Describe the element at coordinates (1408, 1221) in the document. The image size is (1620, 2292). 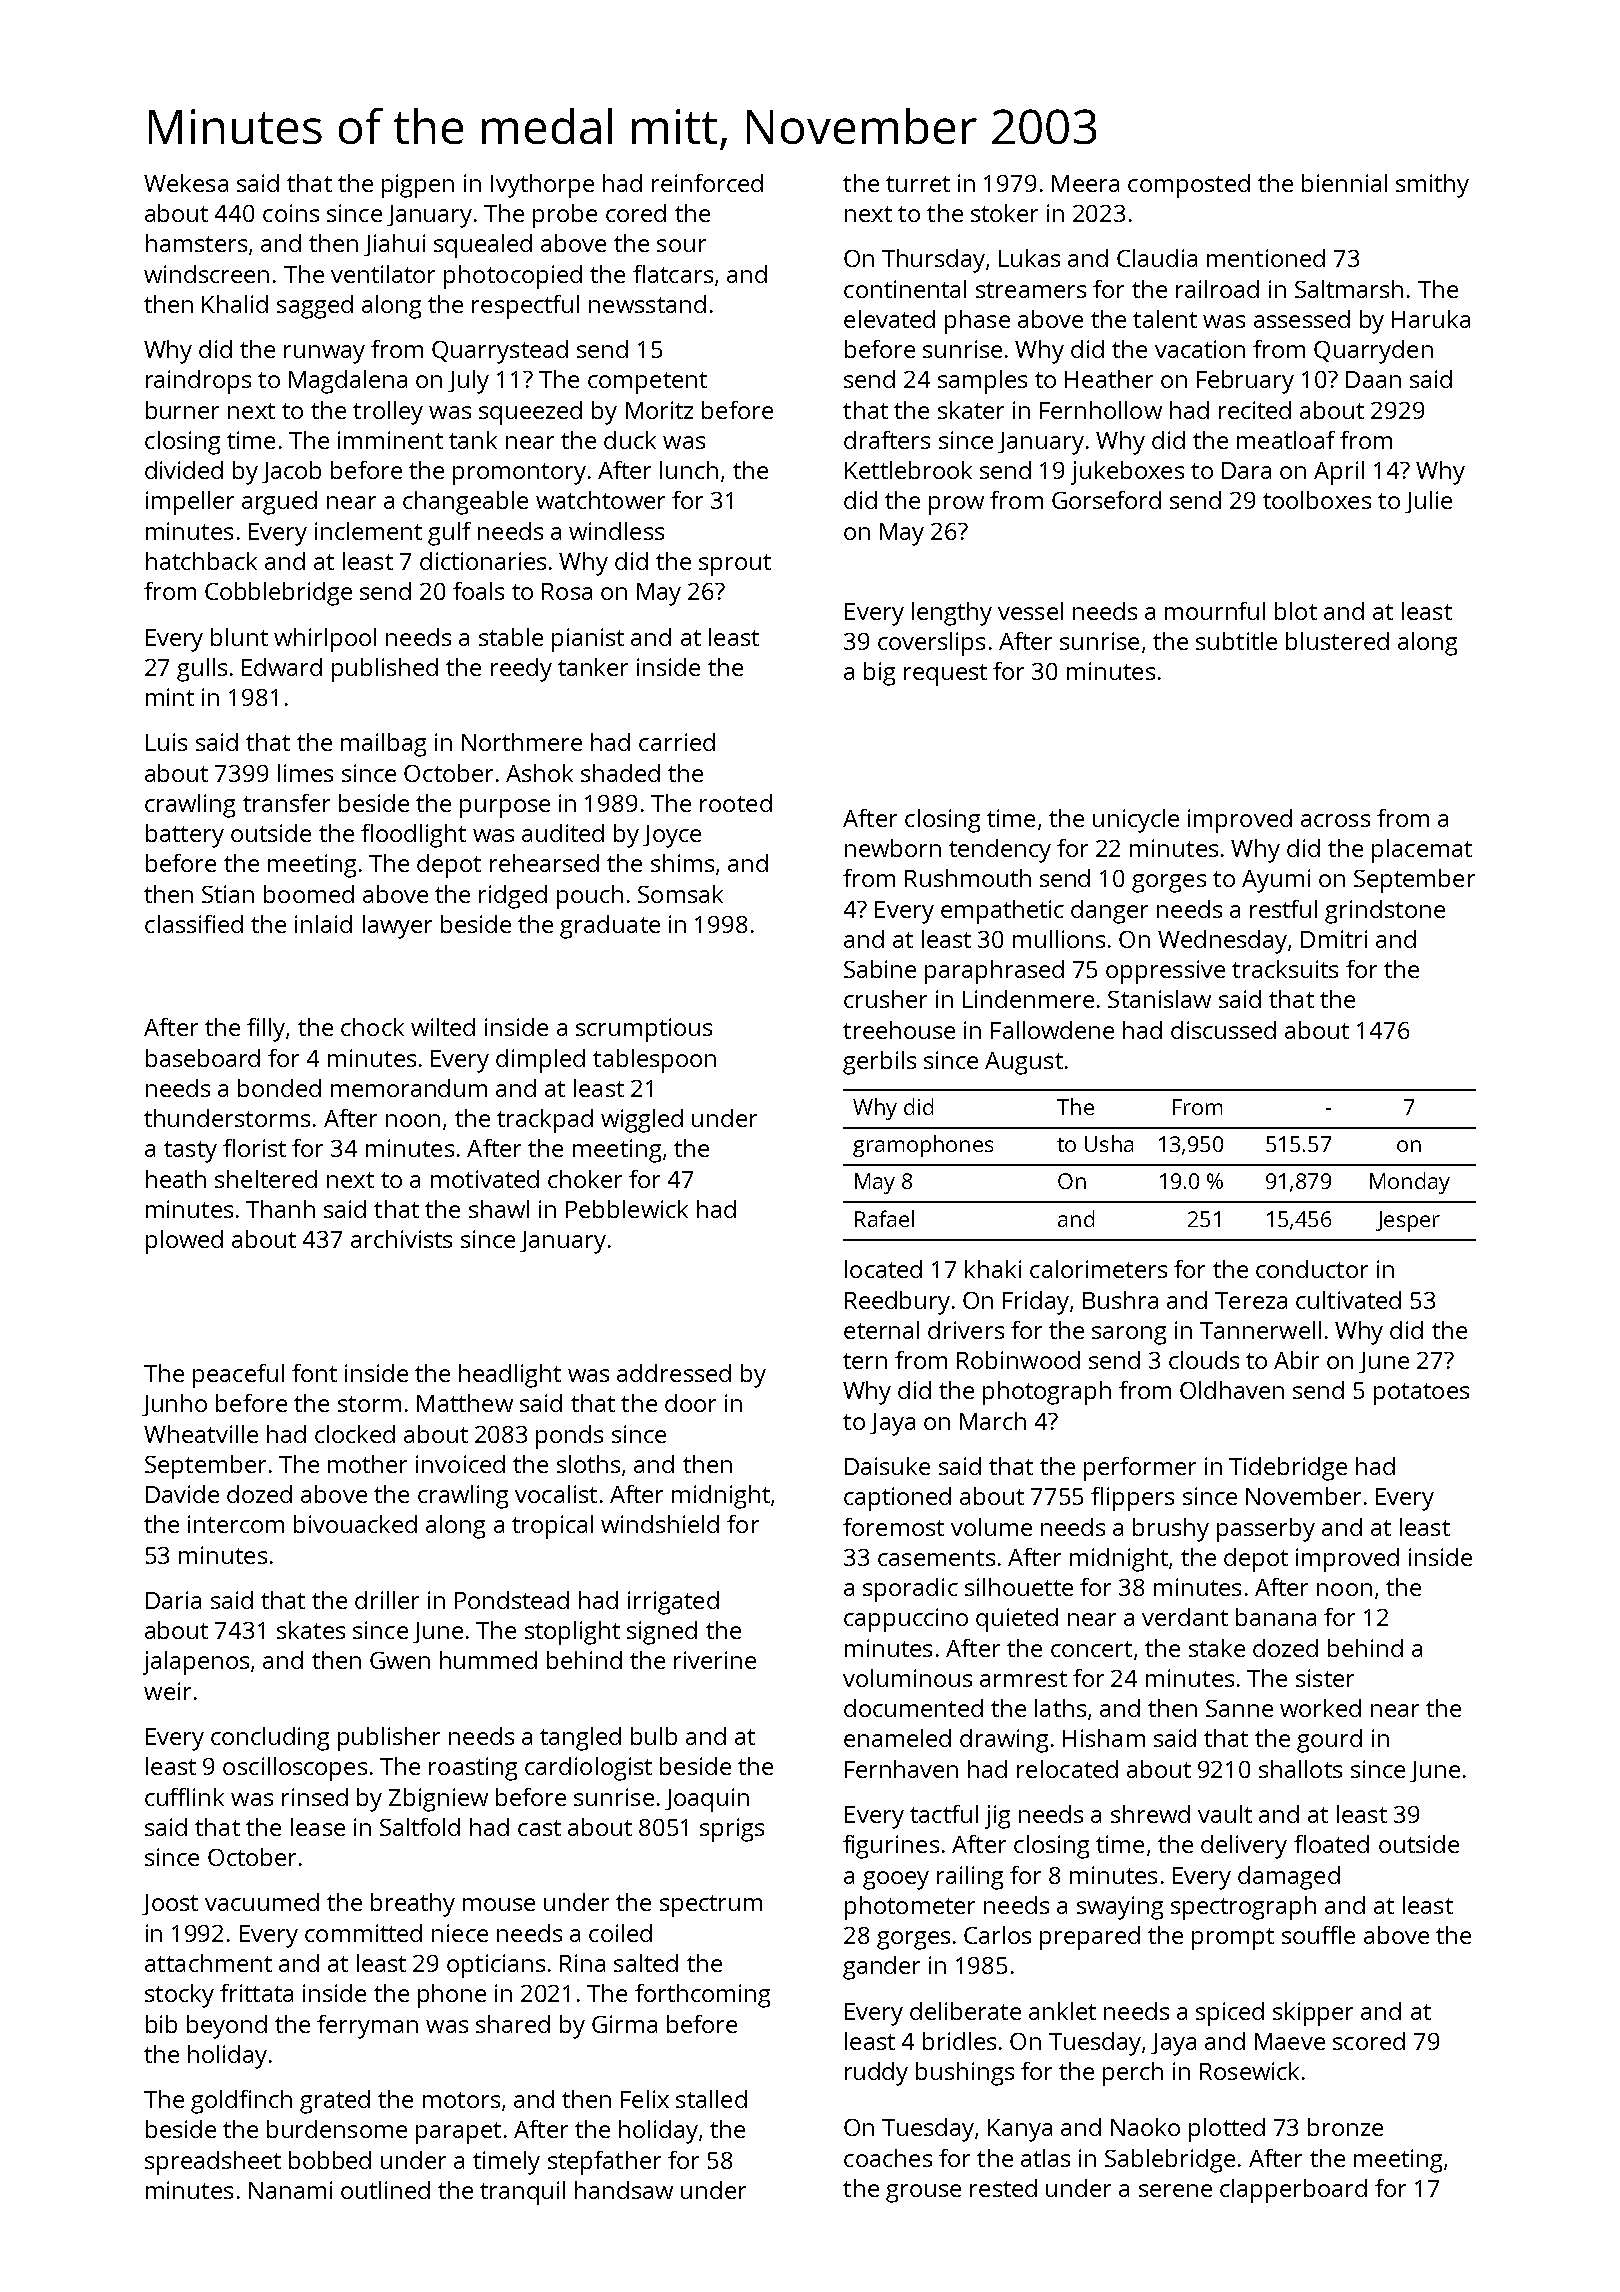
I see `Jesper` at that location.
